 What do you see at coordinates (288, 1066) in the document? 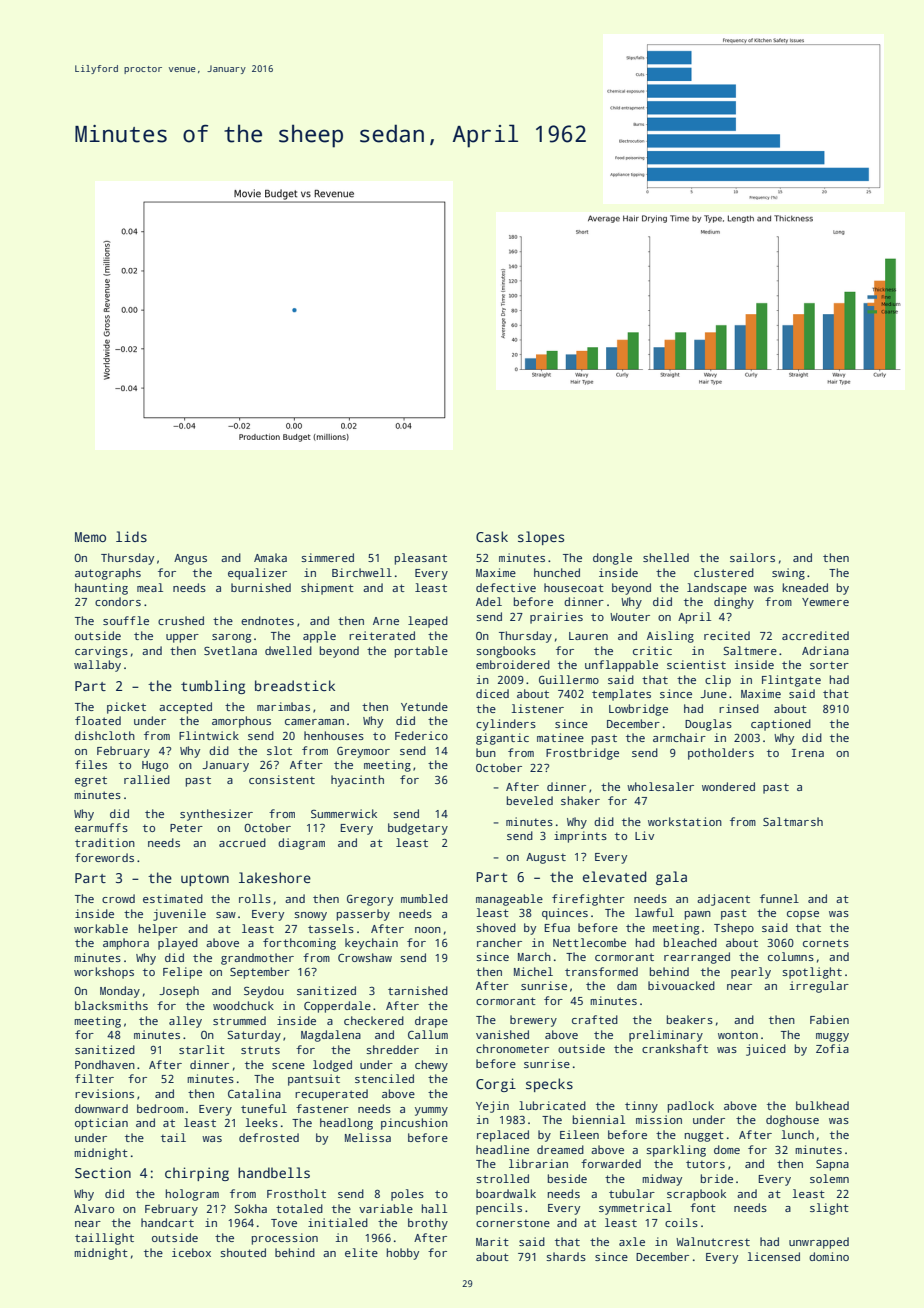
I see `scene` at bounding box center [288, 1066].
